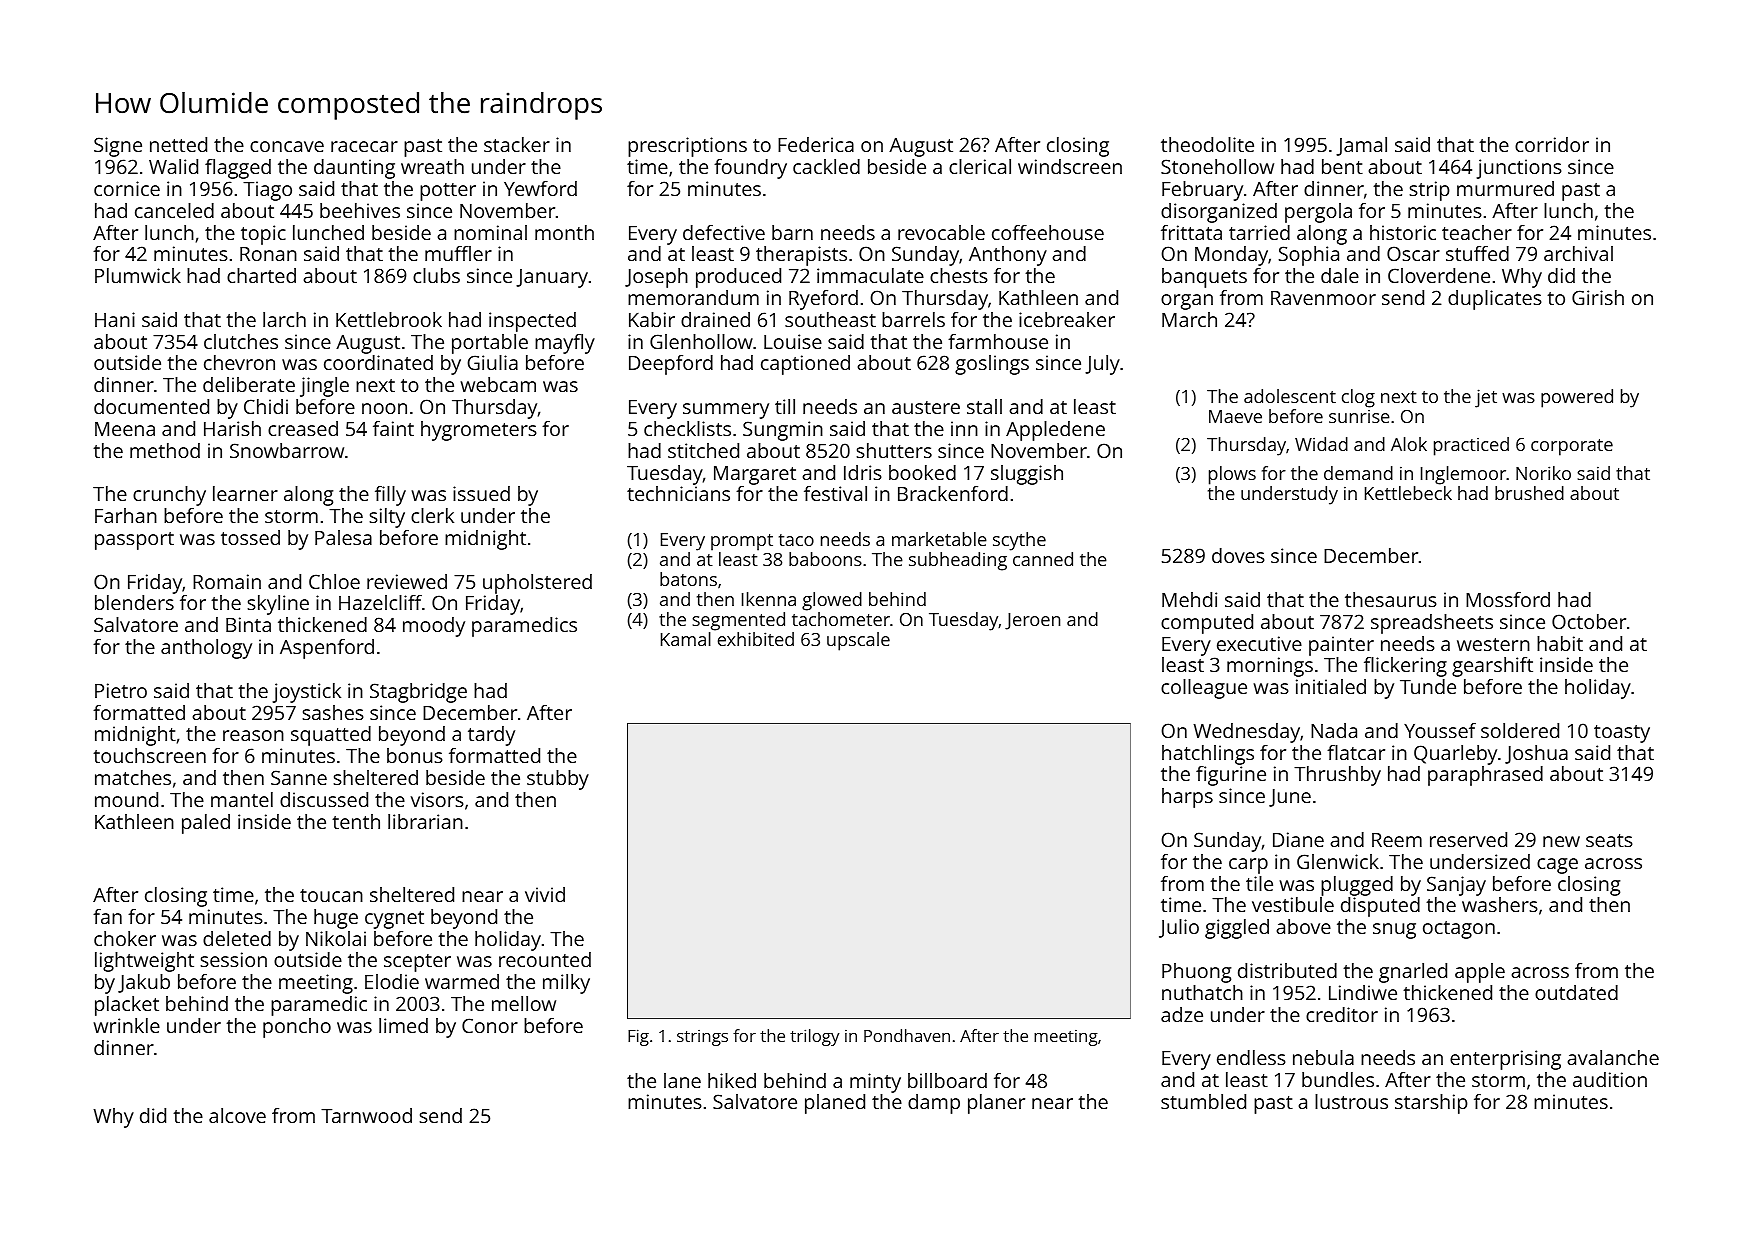 The height and width of the page is (1243, 1758). I want to click on jet, so click(1486, 398).
